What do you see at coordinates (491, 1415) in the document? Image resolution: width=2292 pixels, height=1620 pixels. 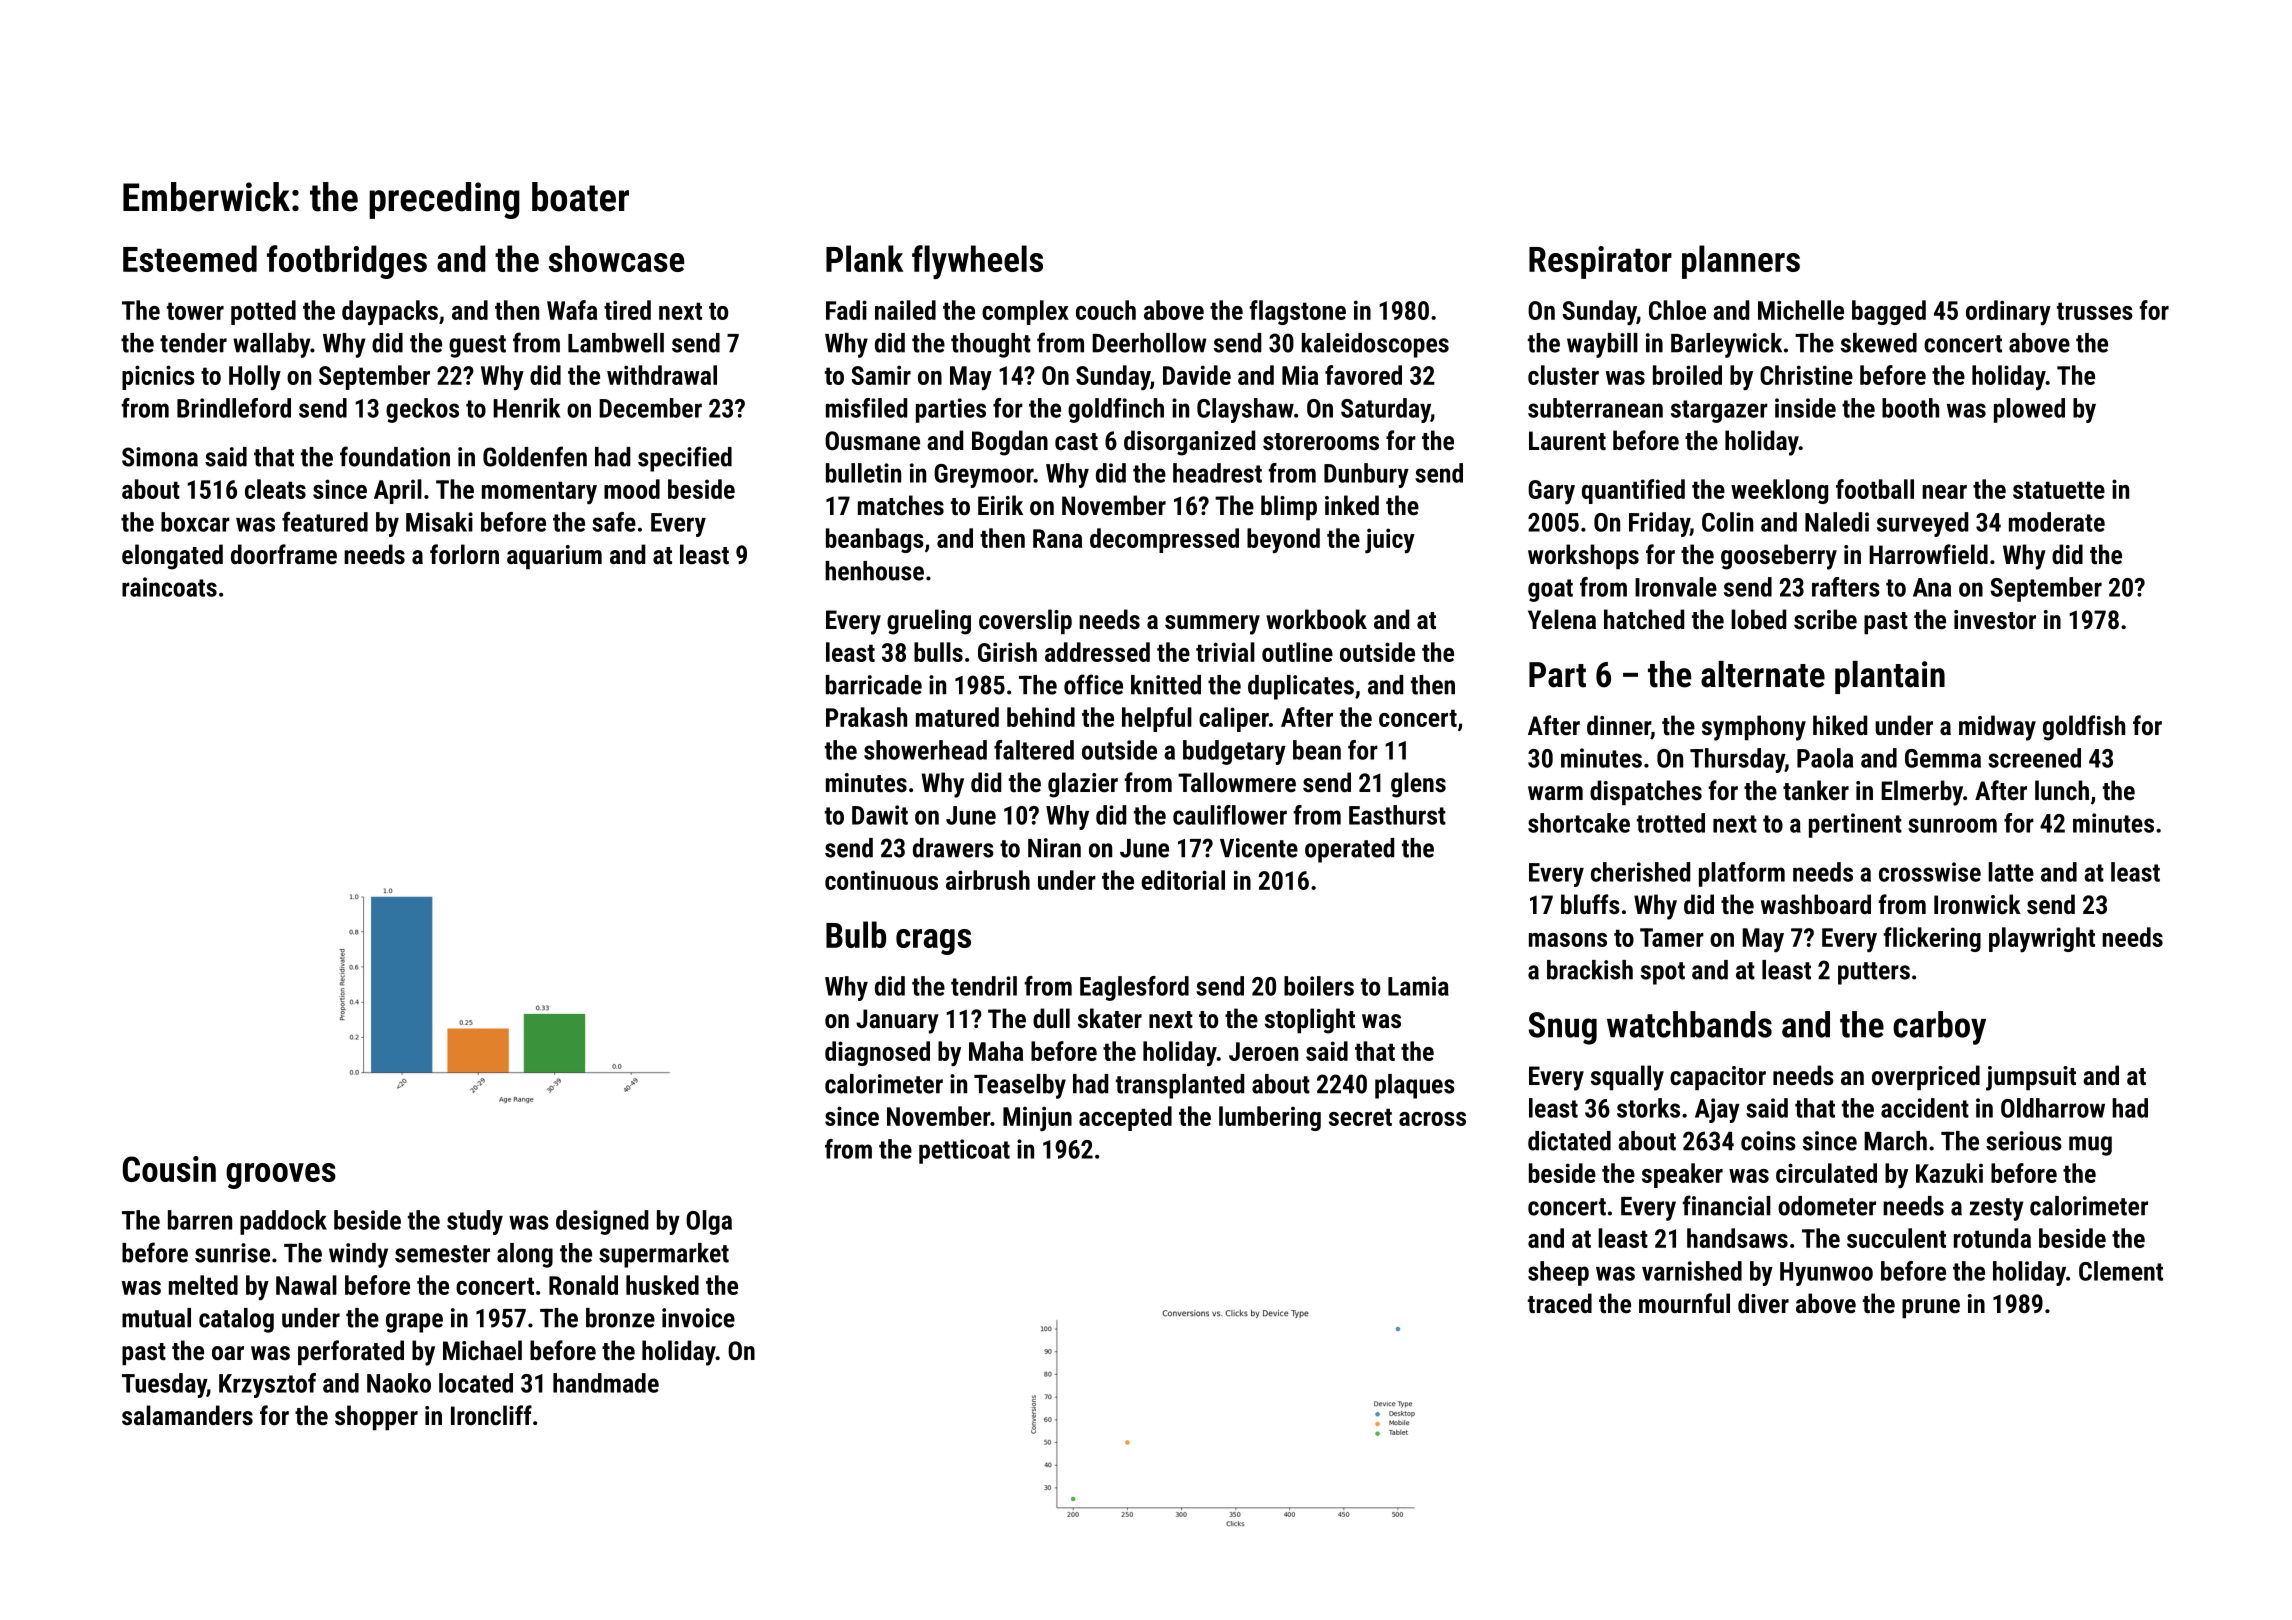 I see `Ironcliff` at bounding box center [491, 1415].
